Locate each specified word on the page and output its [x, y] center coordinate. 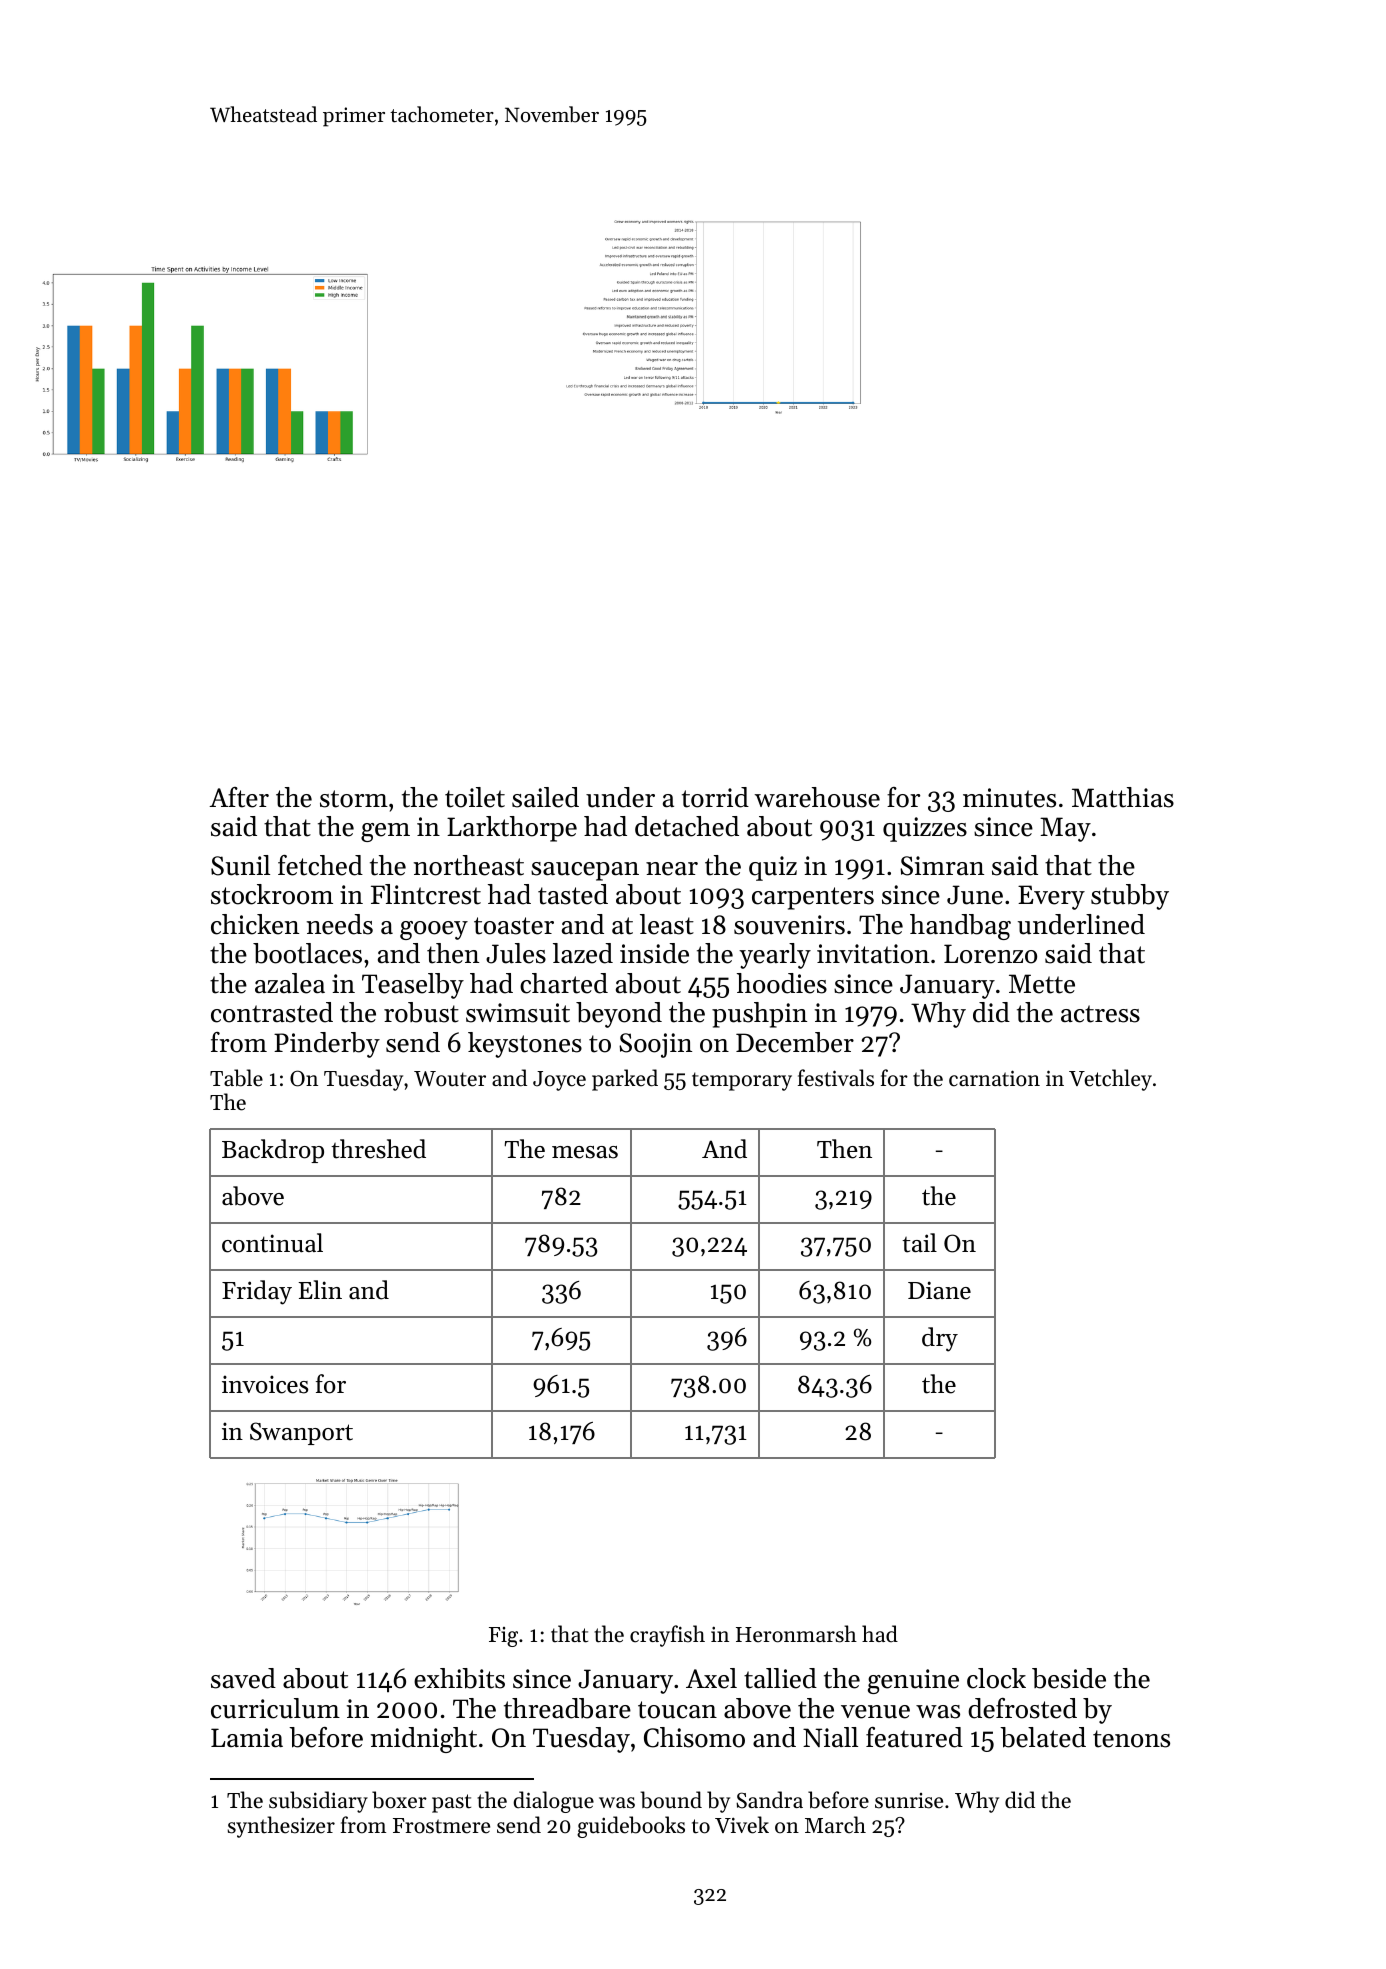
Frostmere [441, 1826]
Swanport [301, 1433]
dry [940, 1339]
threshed [378, 1149]
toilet [475, 797]
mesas [585, 1152]
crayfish [667, 1636]
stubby [1130, 897]
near [672, 869]
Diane [939, 1290]
